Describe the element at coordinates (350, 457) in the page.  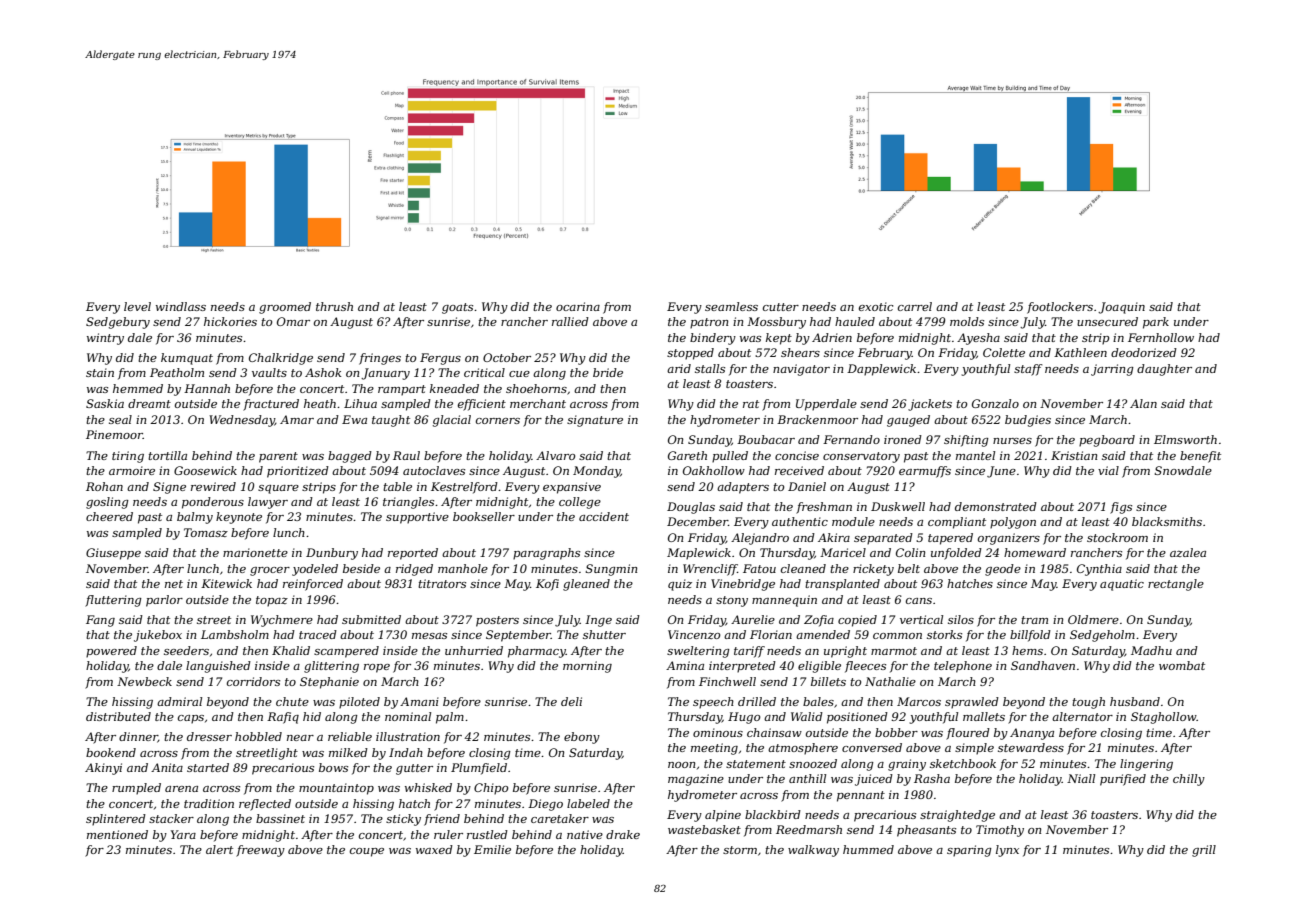
I see `bagged` at that location.
